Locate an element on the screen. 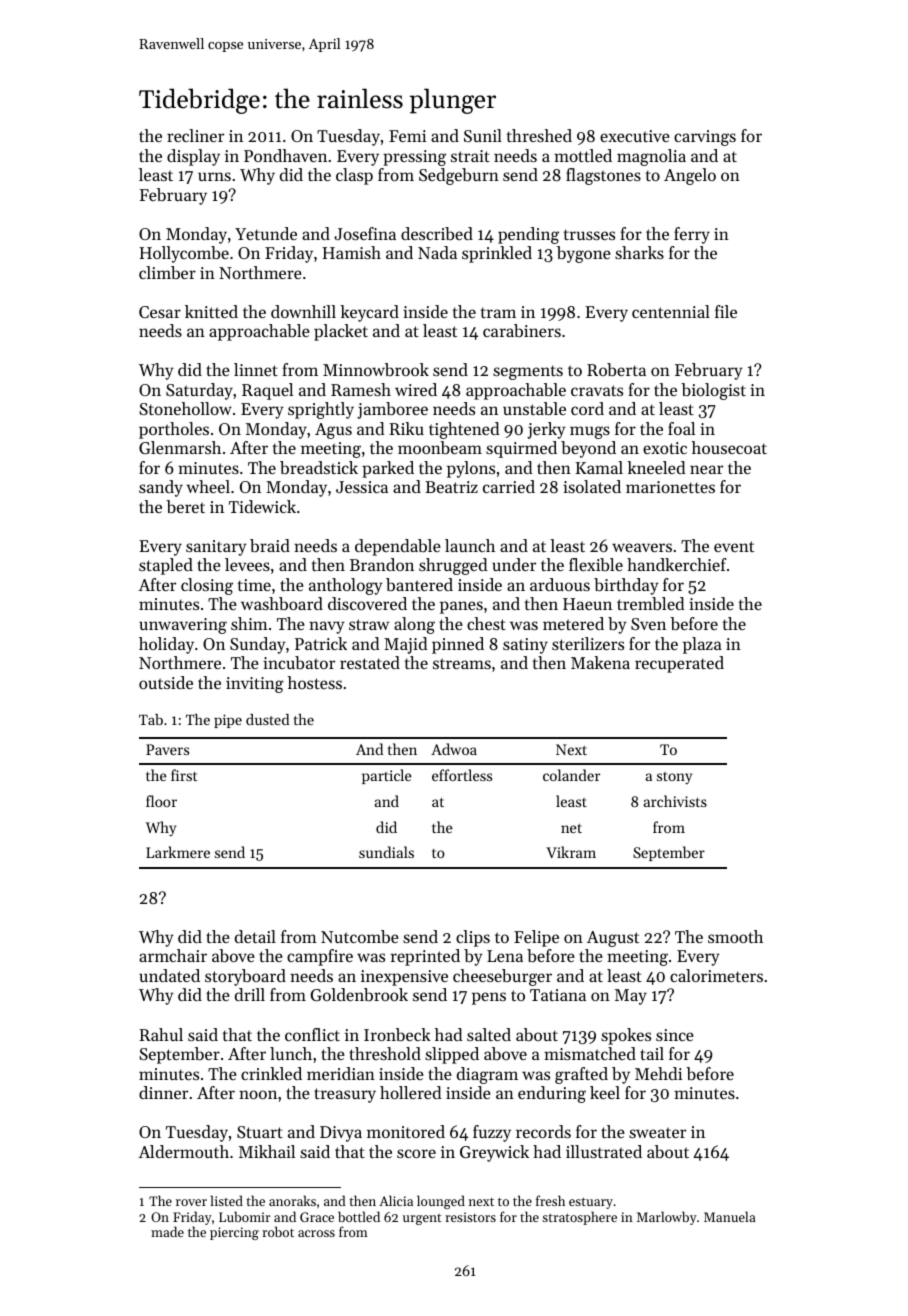 The image size is (908, 1316). ferry is located at coordinates (692, 235).
